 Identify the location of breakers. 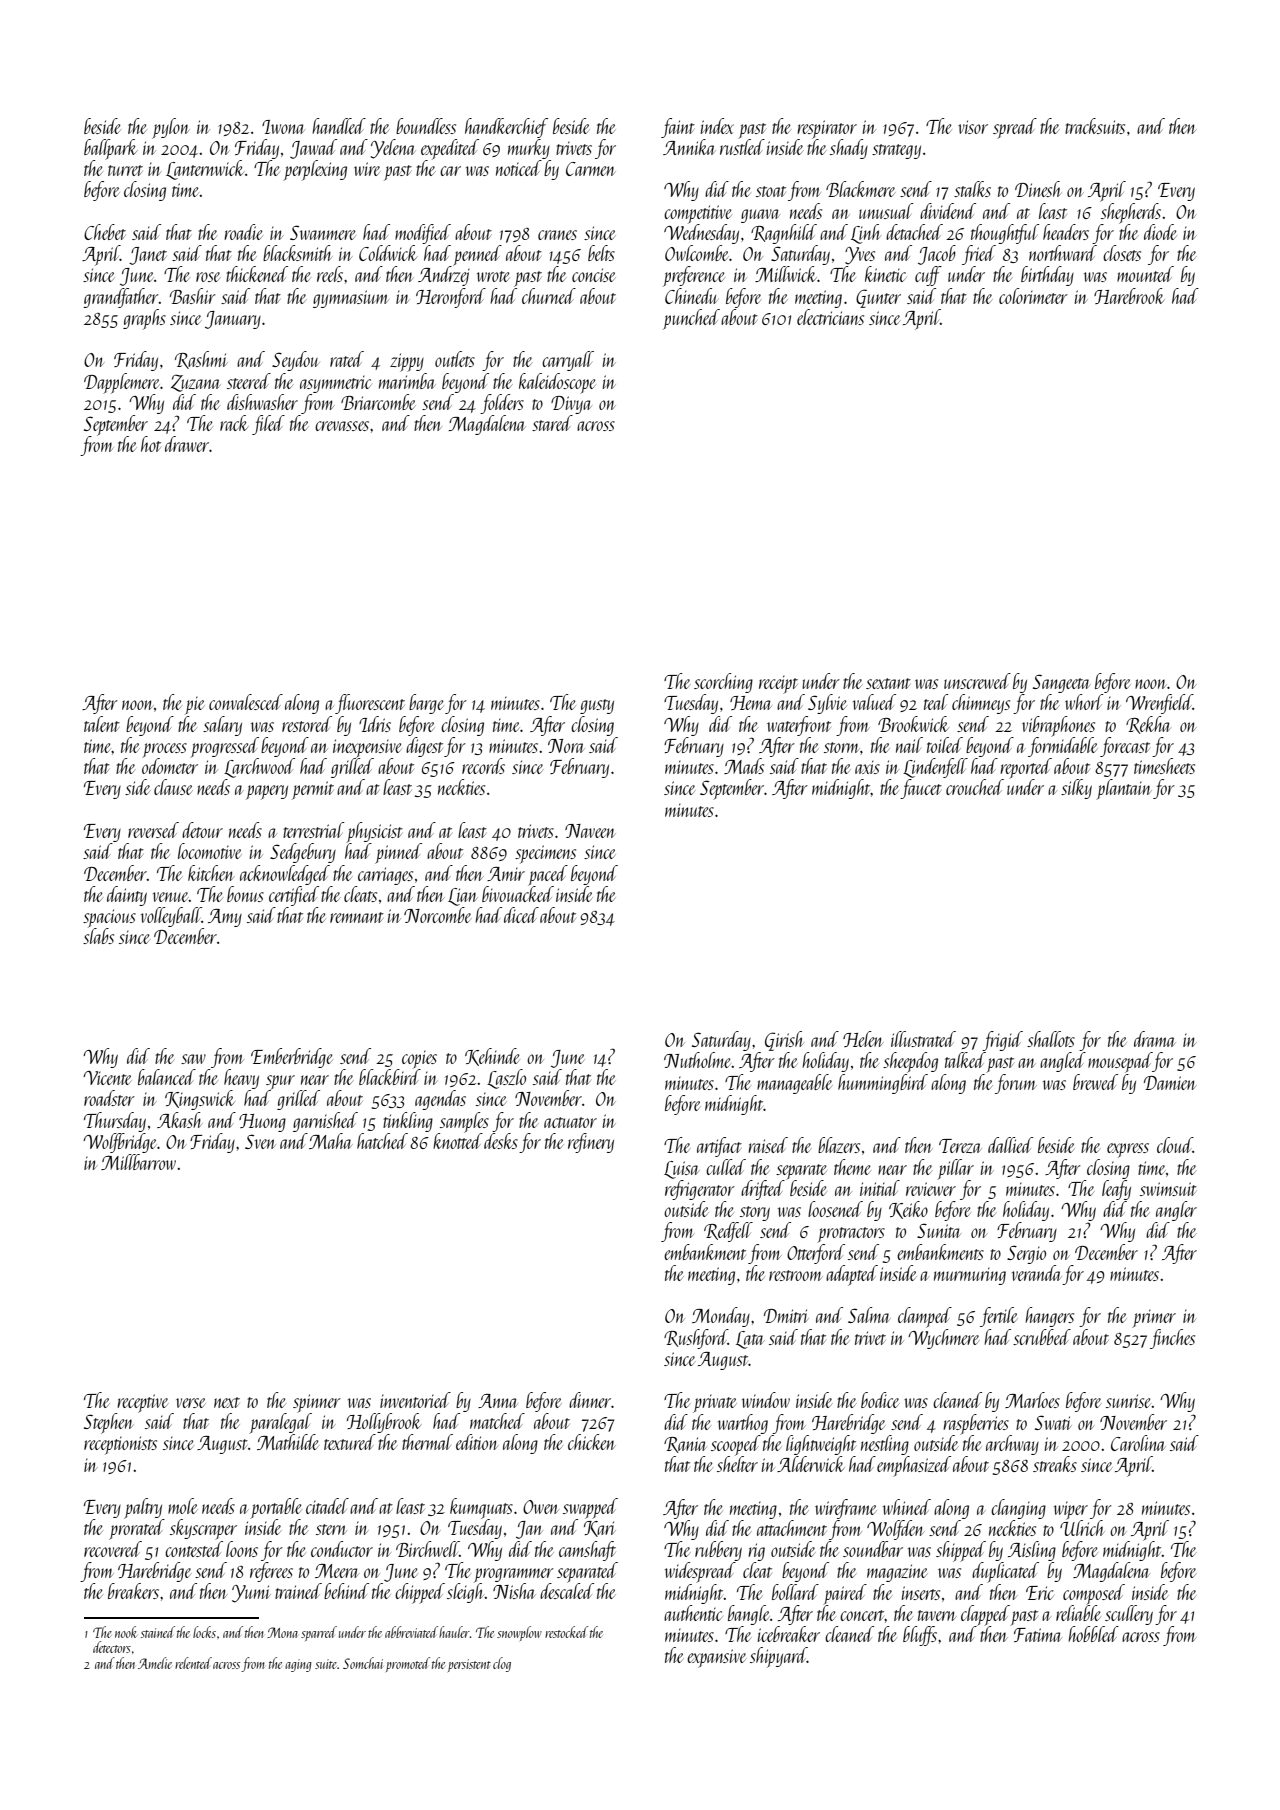
(133, 1591).
